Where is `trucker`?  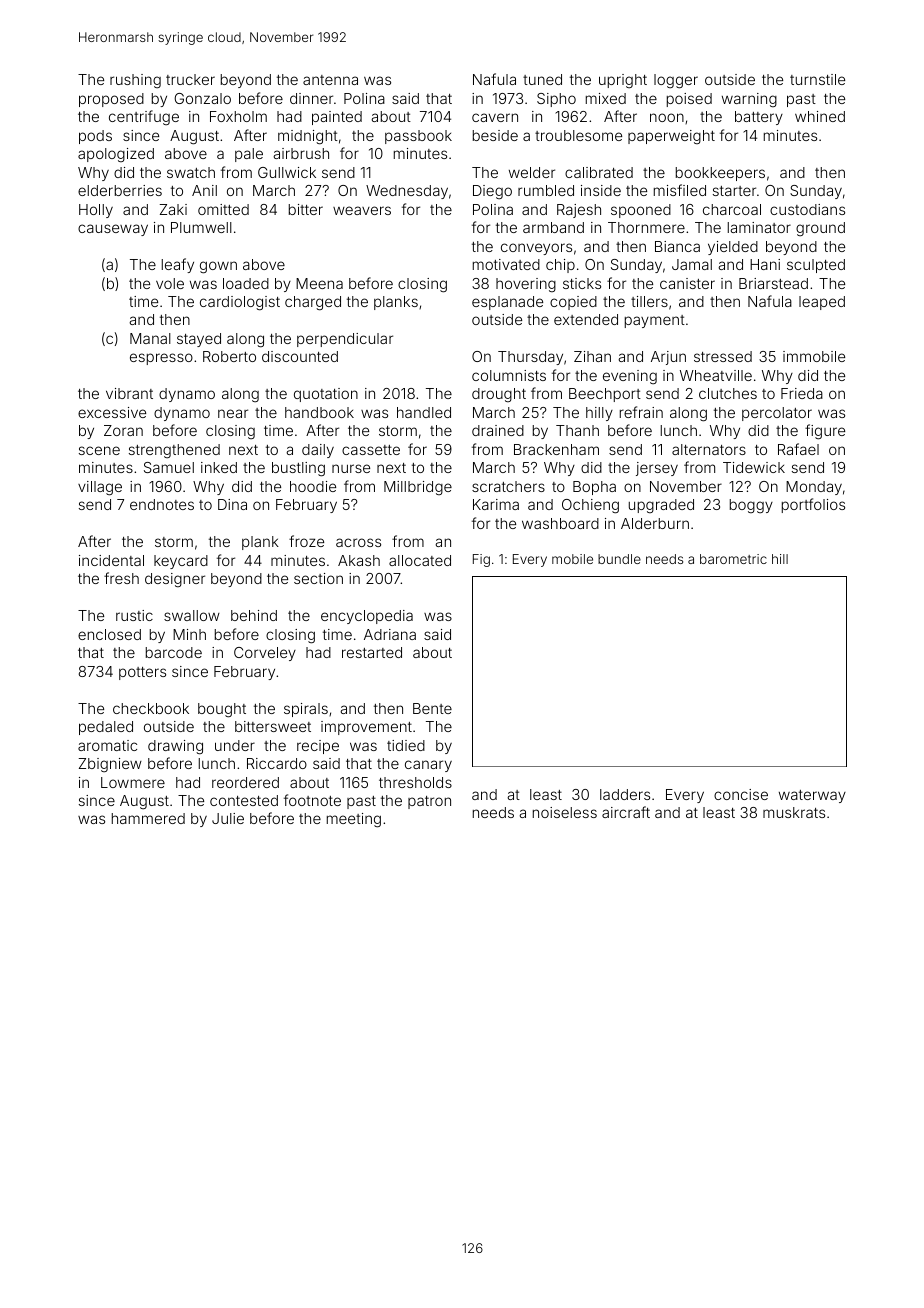 trucker is located at coordinates (190, 79).
